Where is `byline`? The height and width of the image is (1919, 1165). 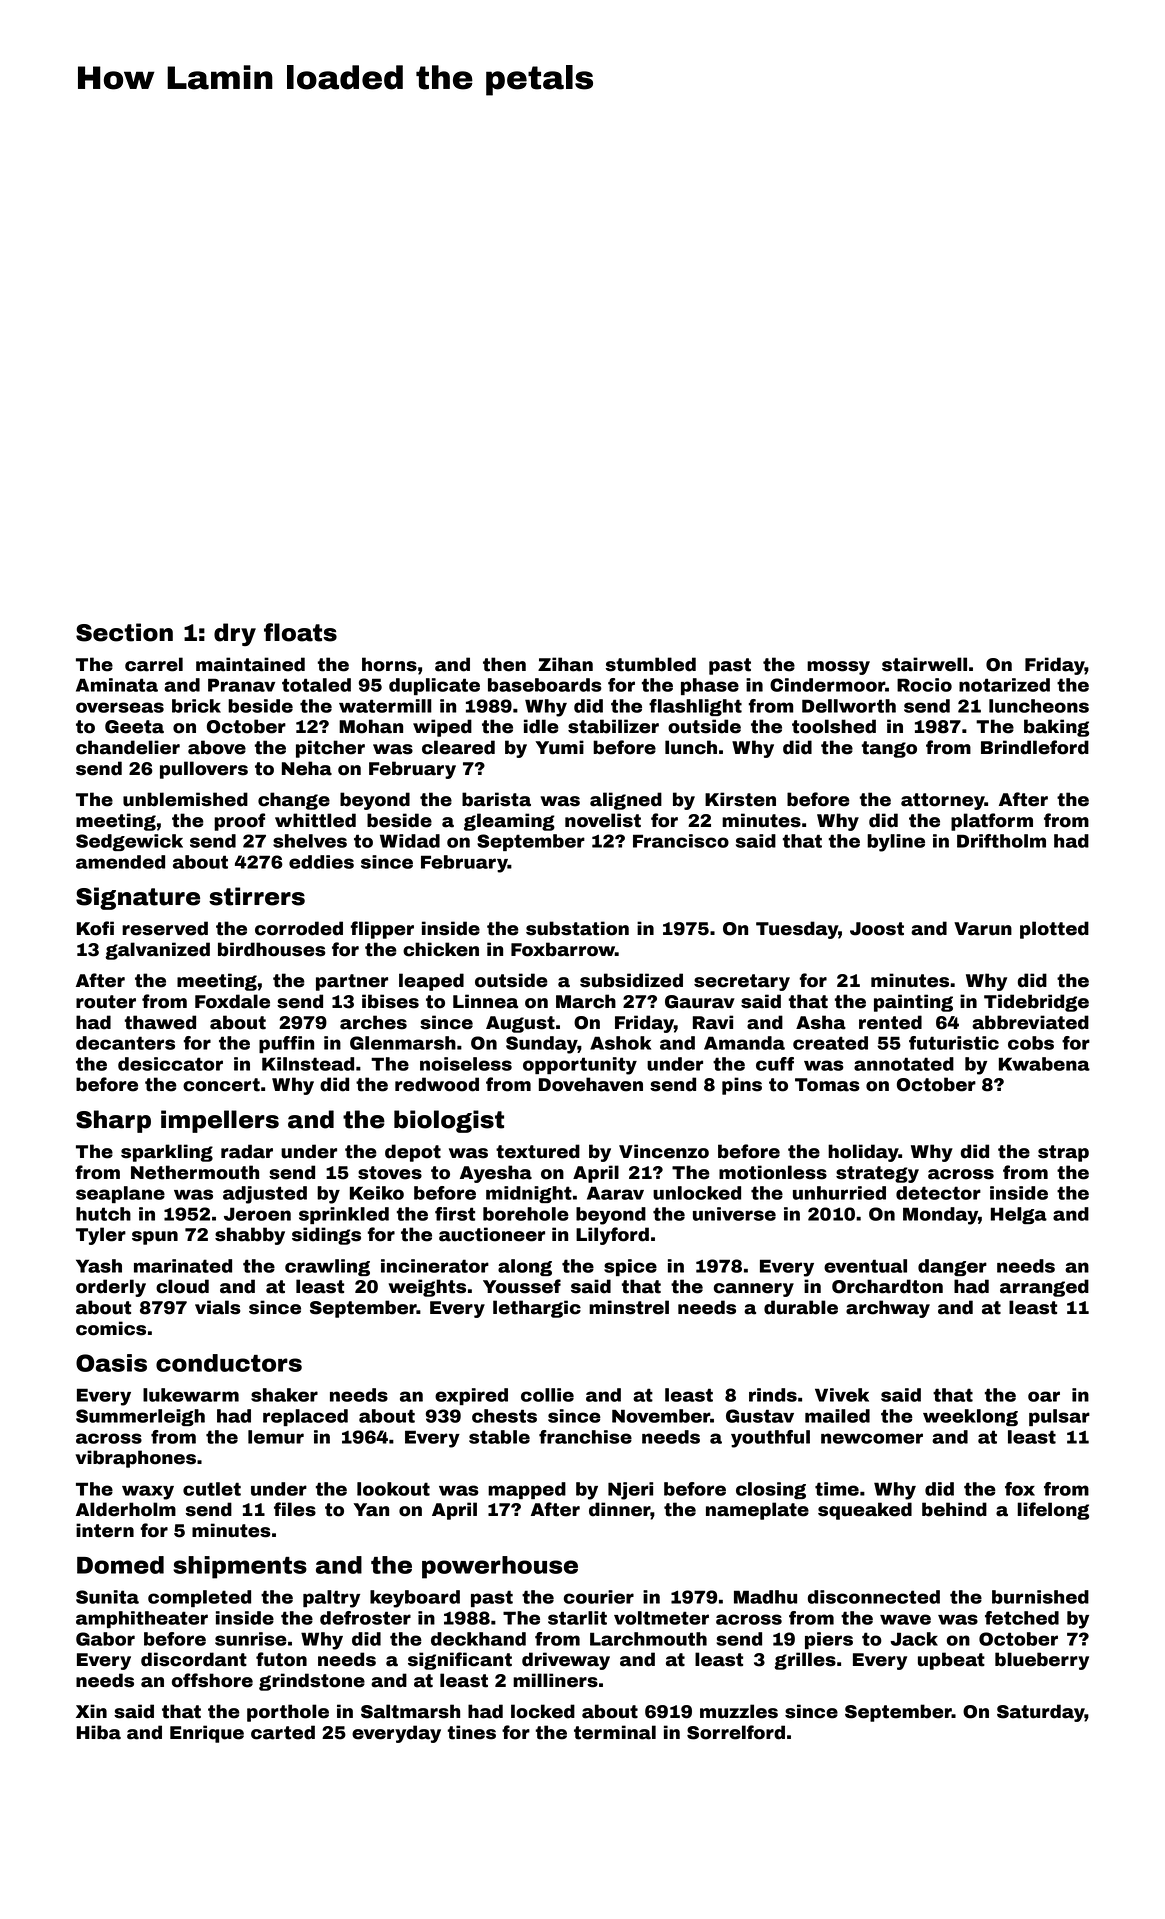
byline is located at coordinates (896, 843).
